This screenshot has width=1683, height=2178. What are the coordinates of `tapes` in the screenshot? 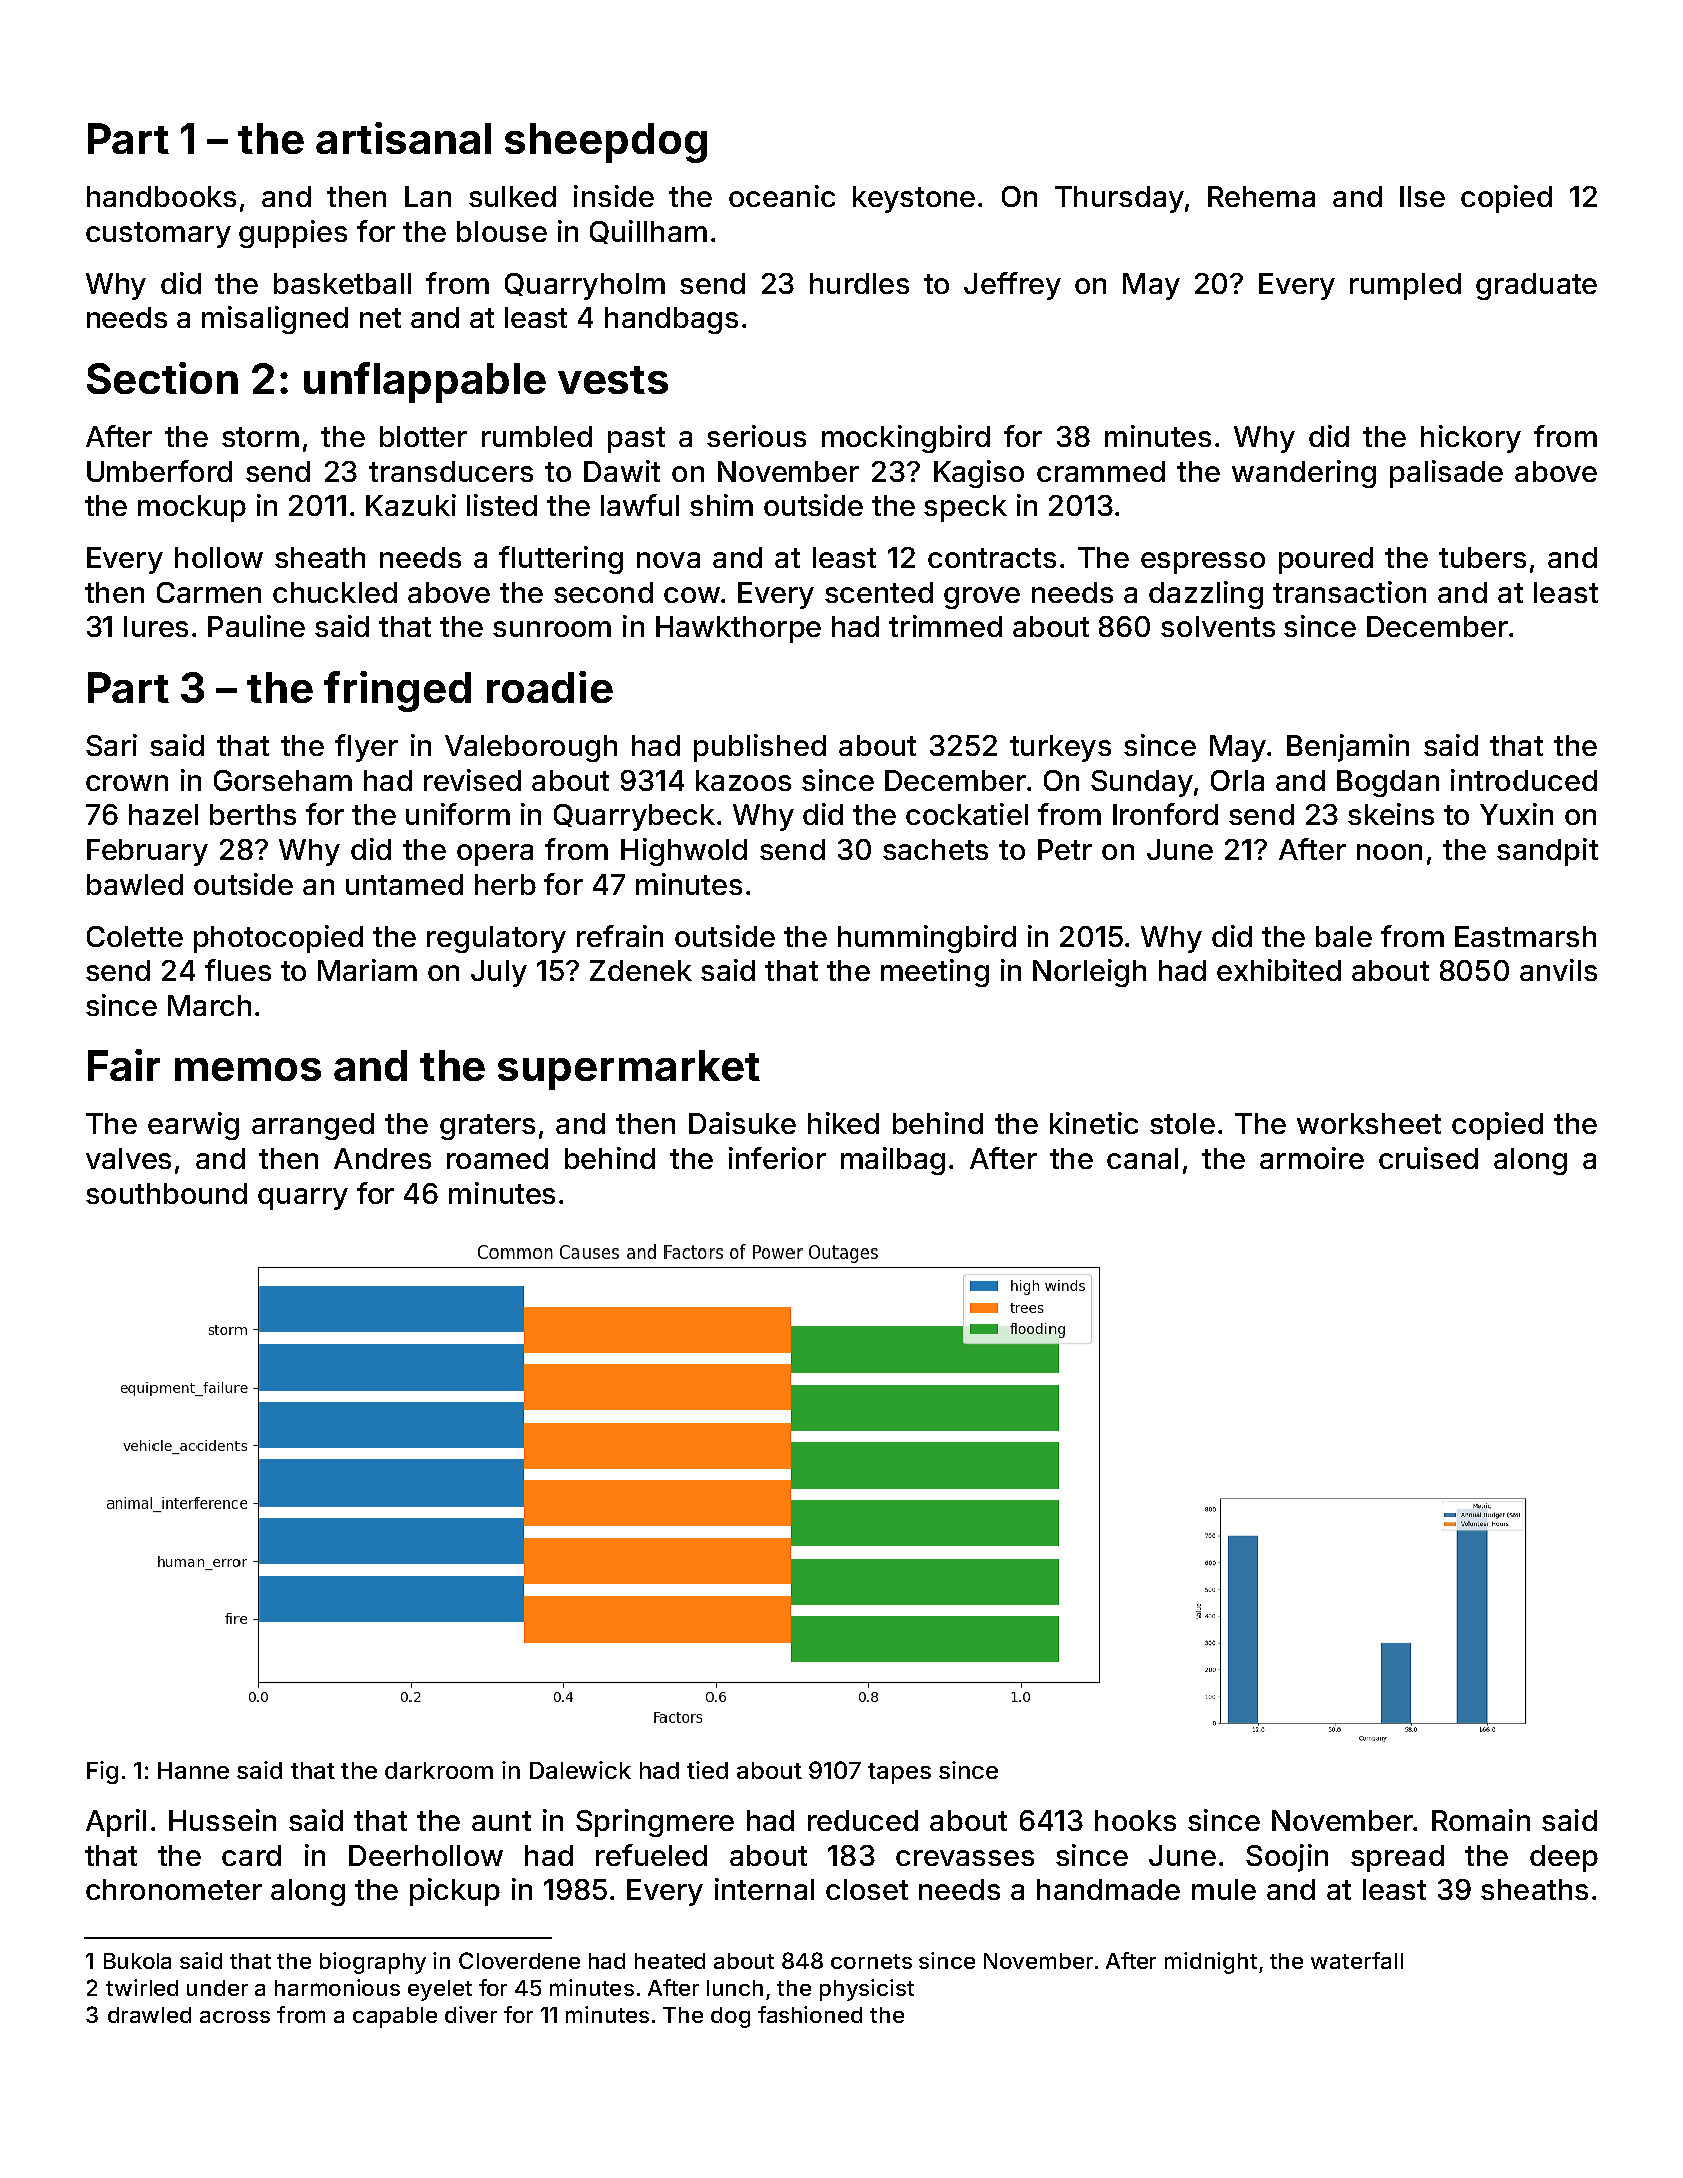 It's located at (899, 1773).
